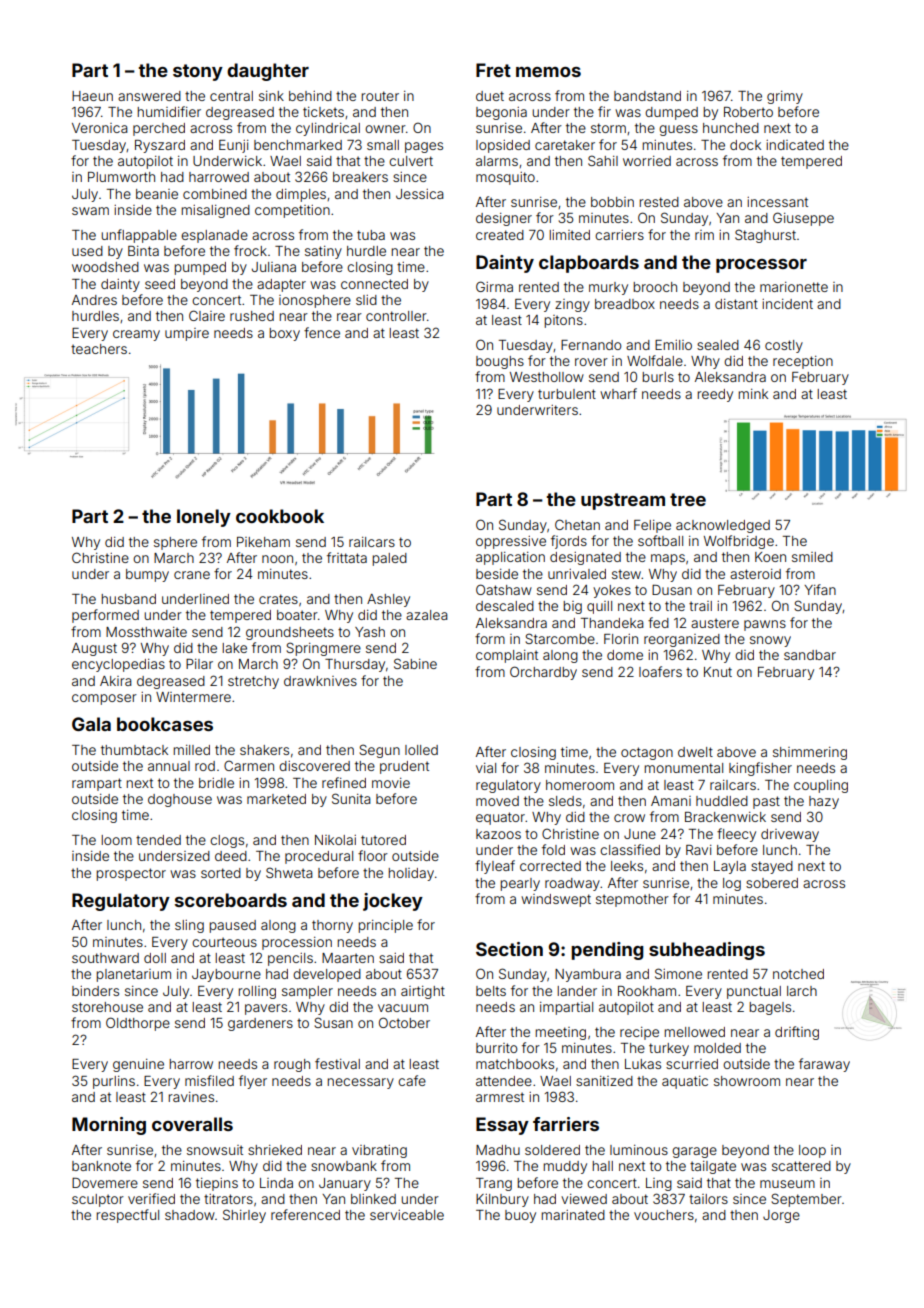 The height and width of the image is (1308, 924). Describe the element at coordinates (190, 1215) in the image. I see `shadow` at that location.
